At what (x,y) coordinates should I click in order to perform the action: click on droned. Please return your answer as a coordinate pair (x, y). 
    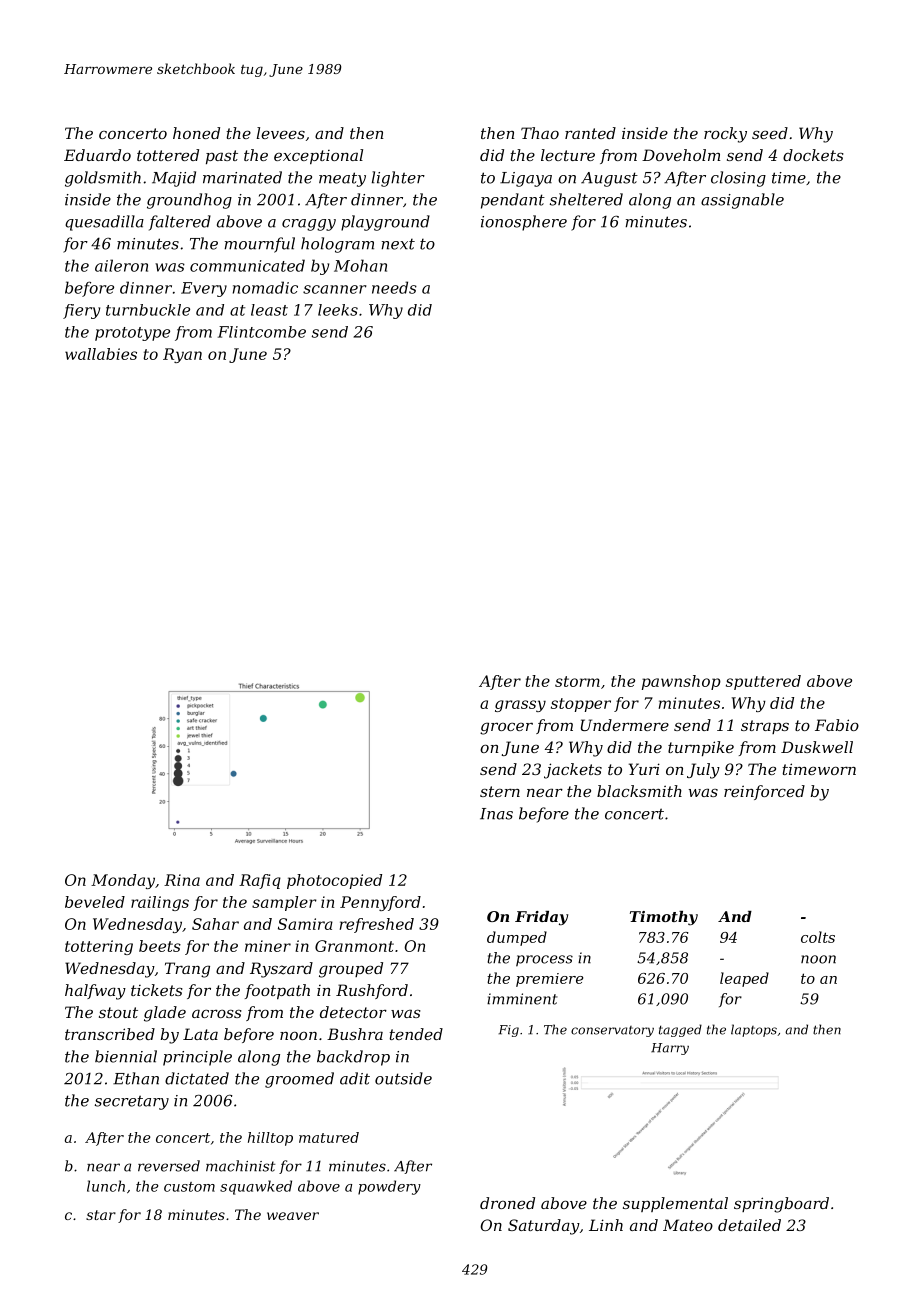
    Looking at the image, I should click on (507, 1203).
